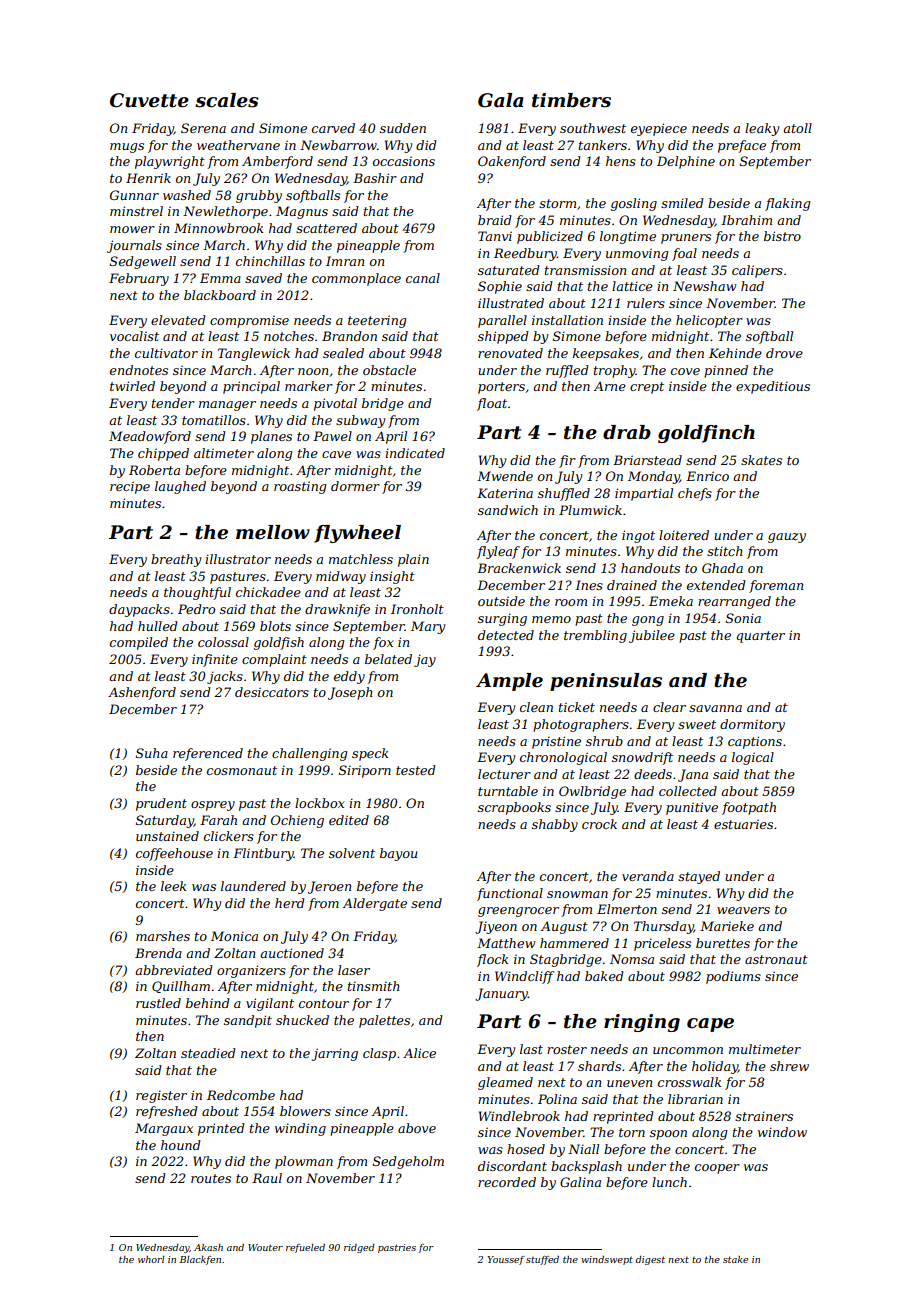 This screenshot has height=1308, width=924. I want to click on winding, so click(300, 1129).
